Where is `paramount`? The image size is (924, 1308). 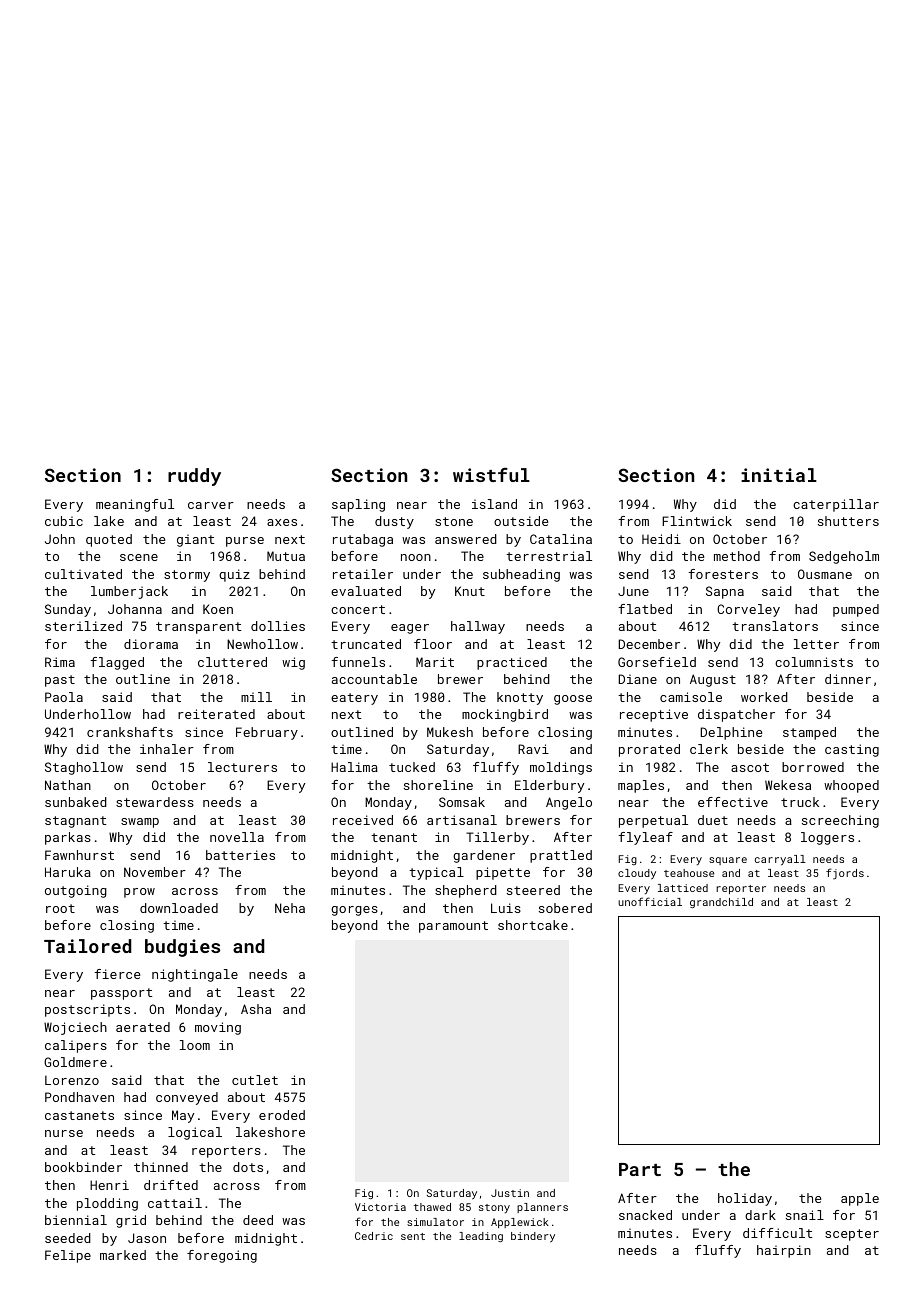 paramount is located at coordinates (453, 927).
